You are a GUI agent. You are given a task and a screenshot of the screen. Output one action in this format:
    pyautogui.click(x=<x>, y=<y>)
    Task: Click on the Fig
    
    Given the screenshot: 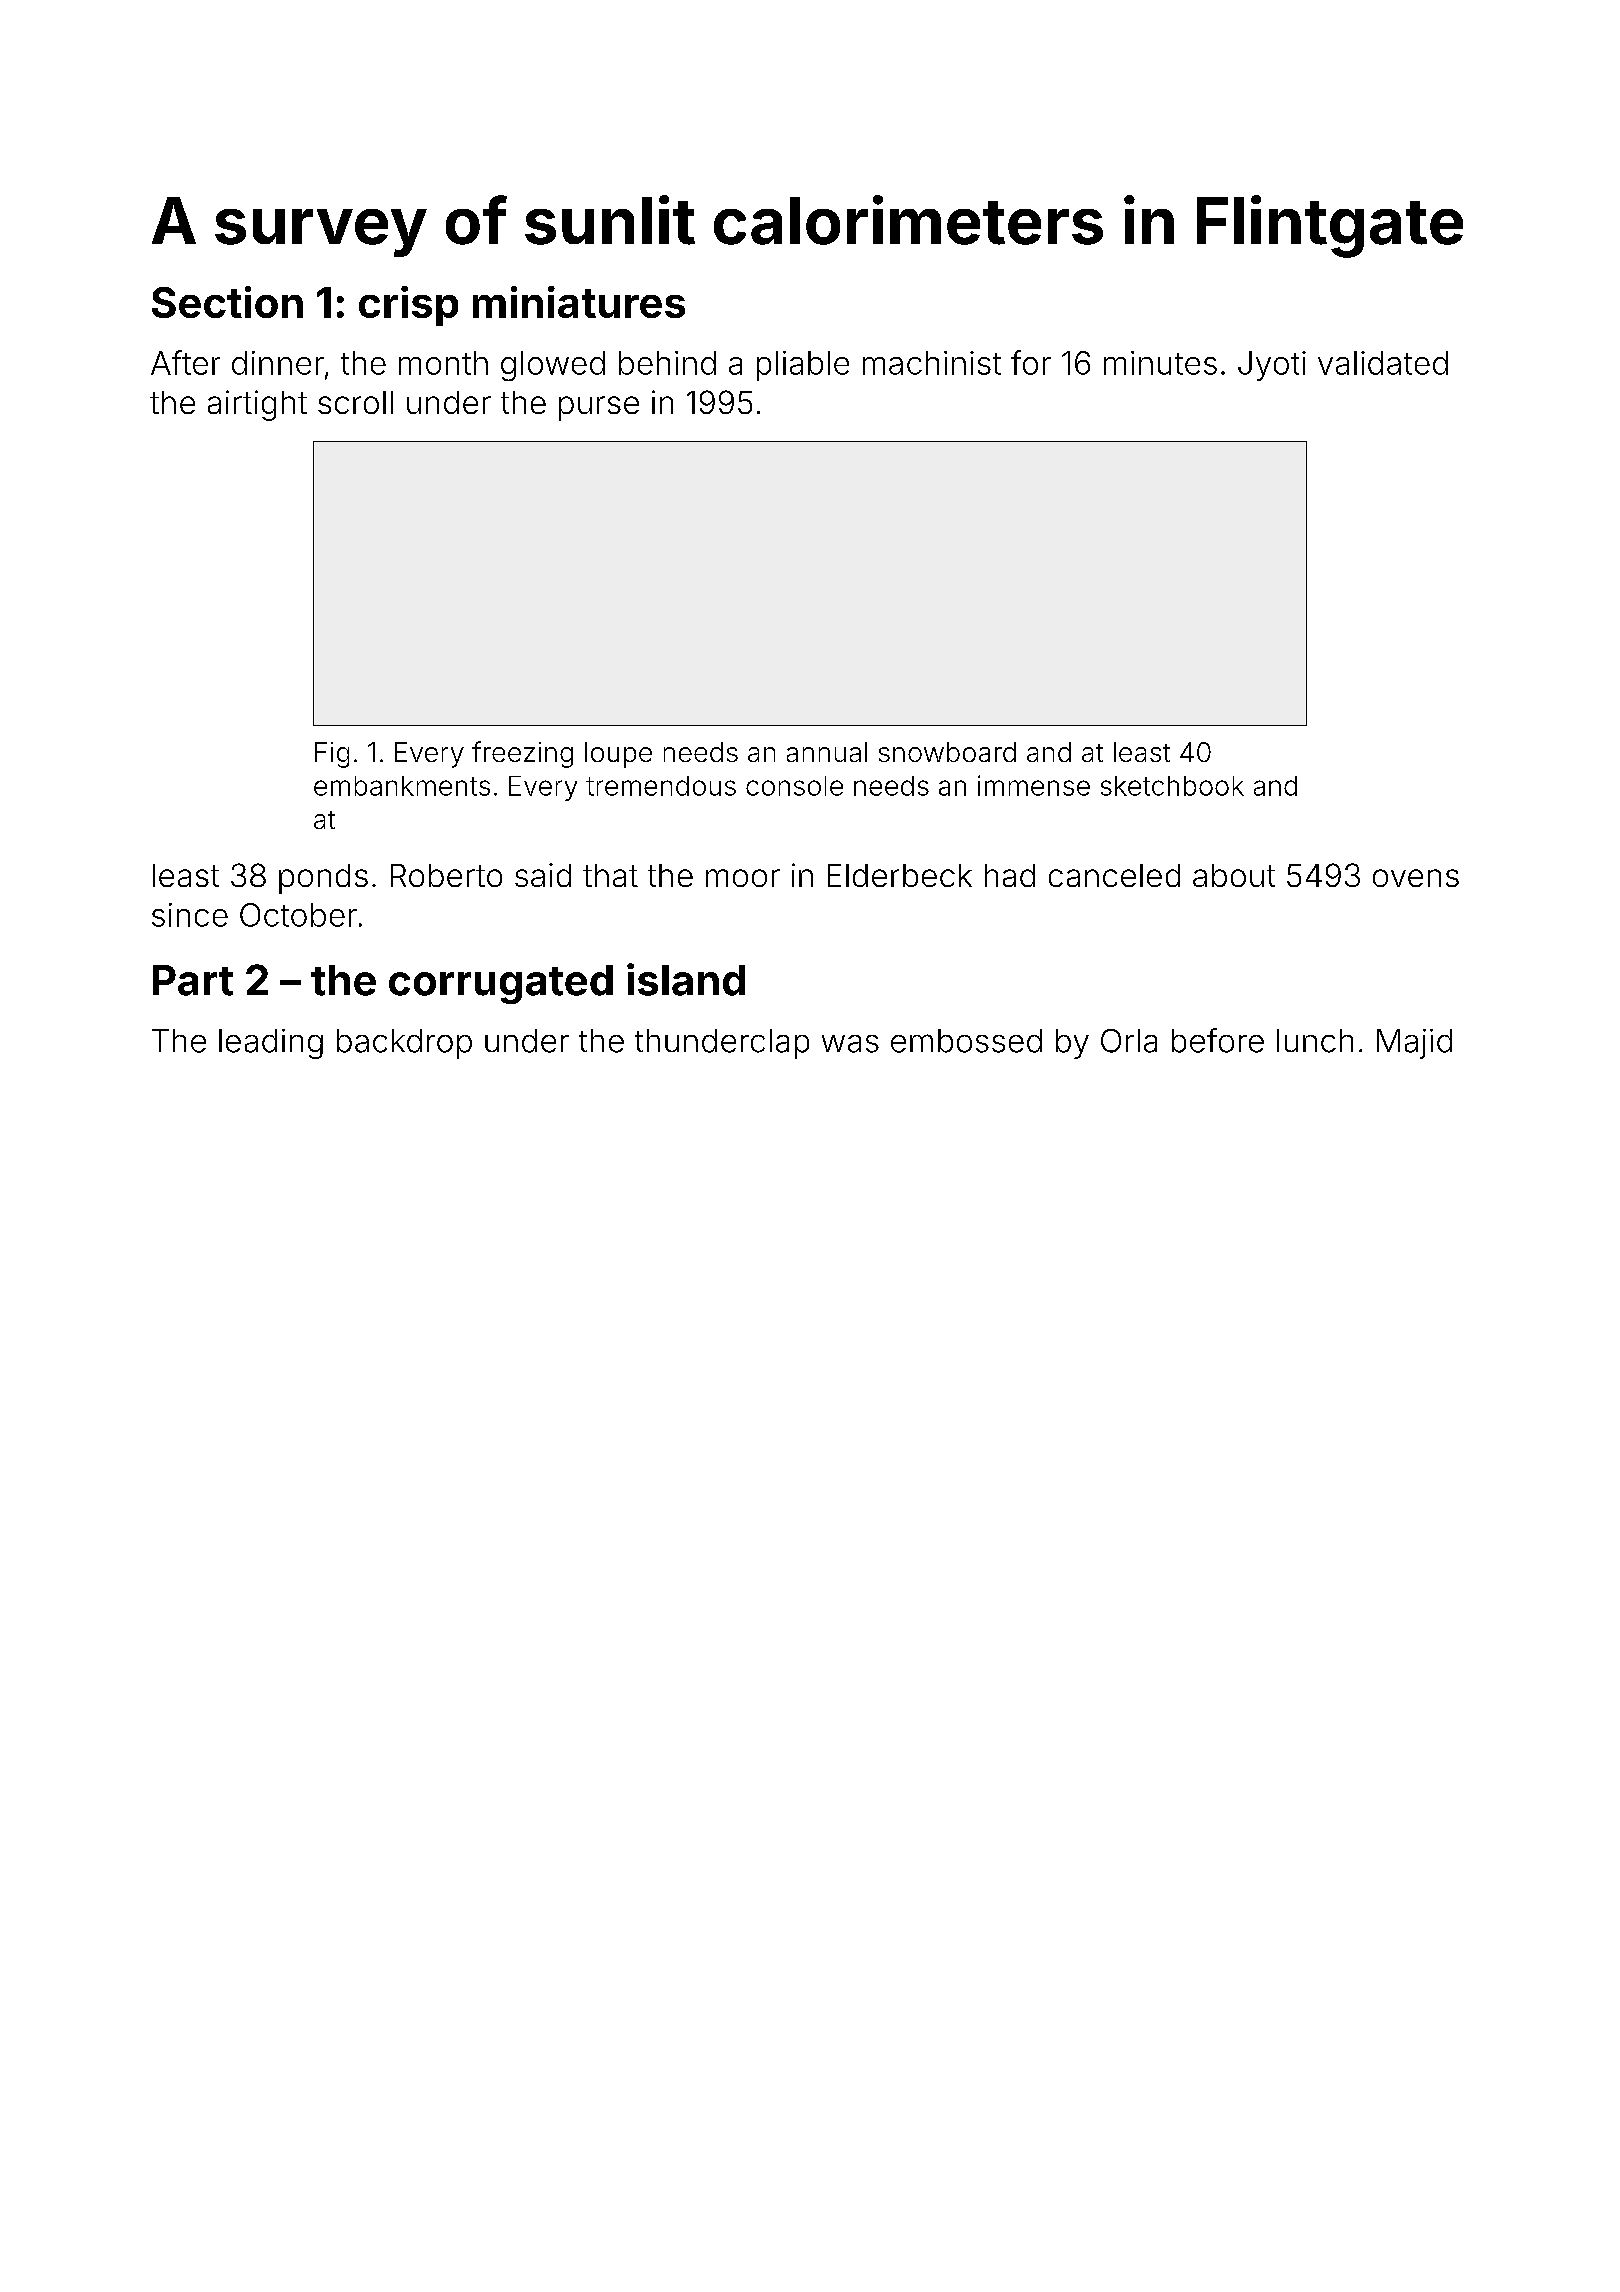 What is the action you would take?
    pyautogui.click(x=332, y=755)
